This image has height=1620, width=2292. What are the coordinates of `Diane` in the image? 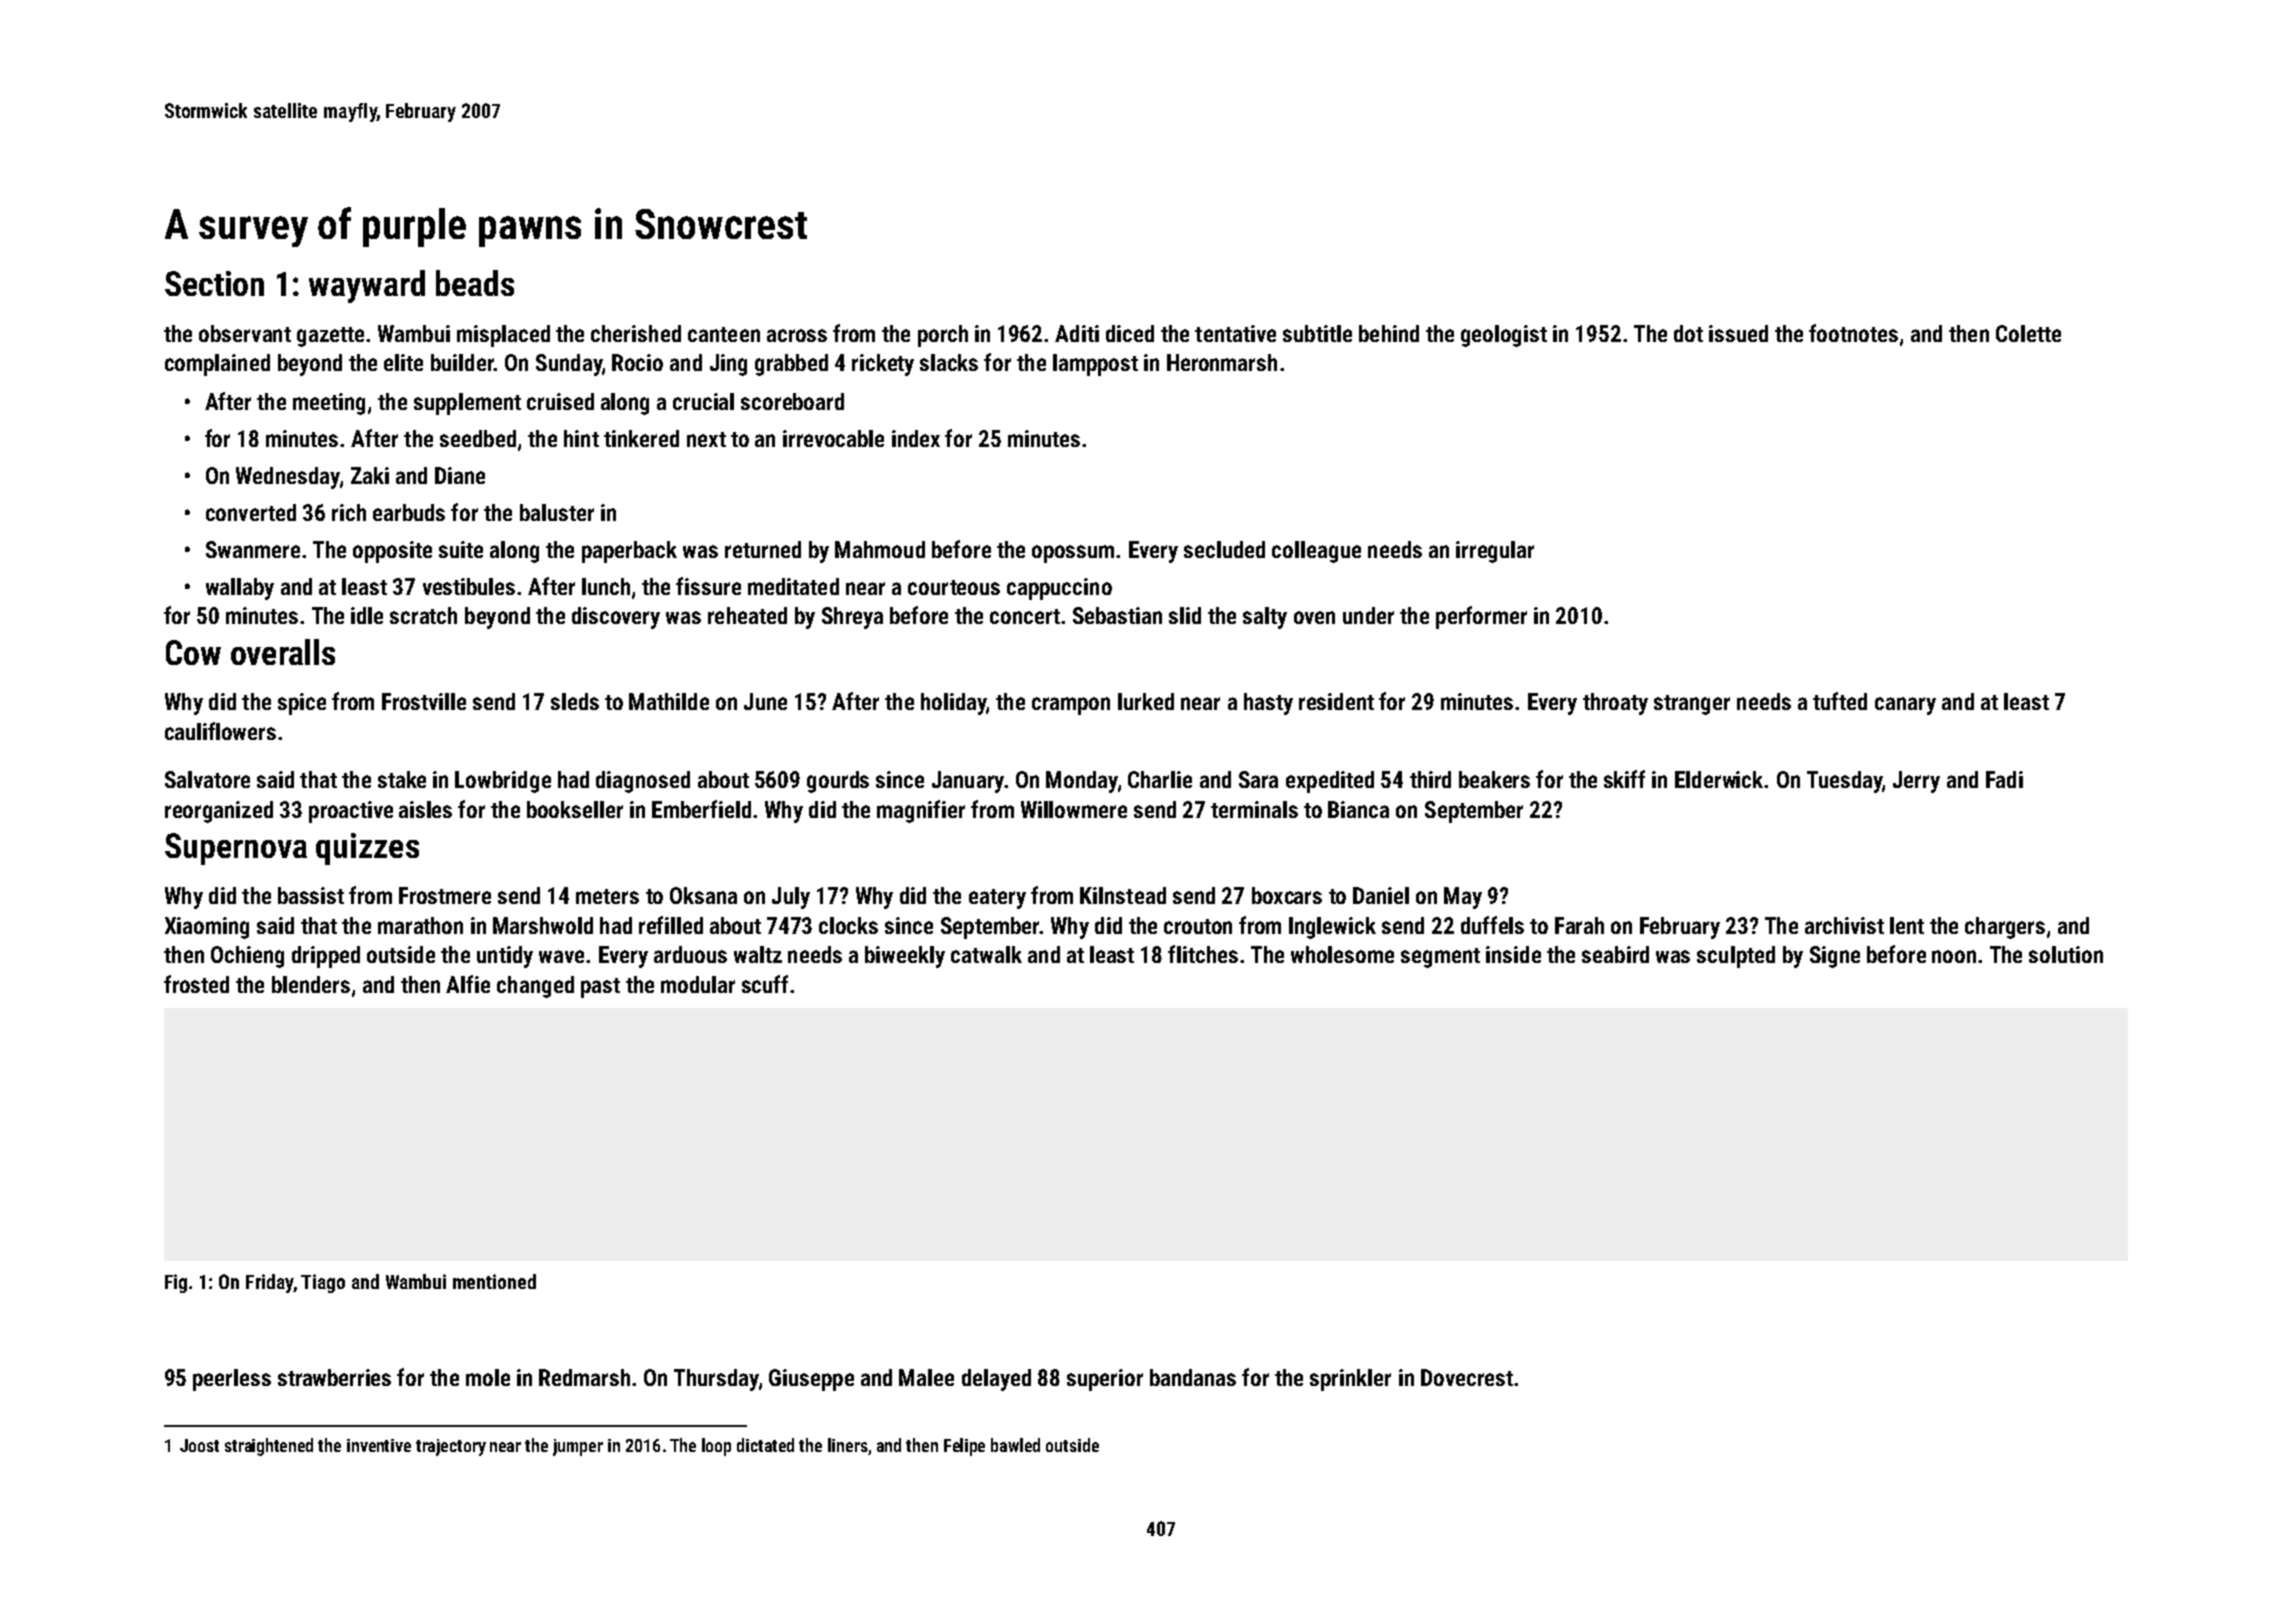 It's located at (460, 475).
